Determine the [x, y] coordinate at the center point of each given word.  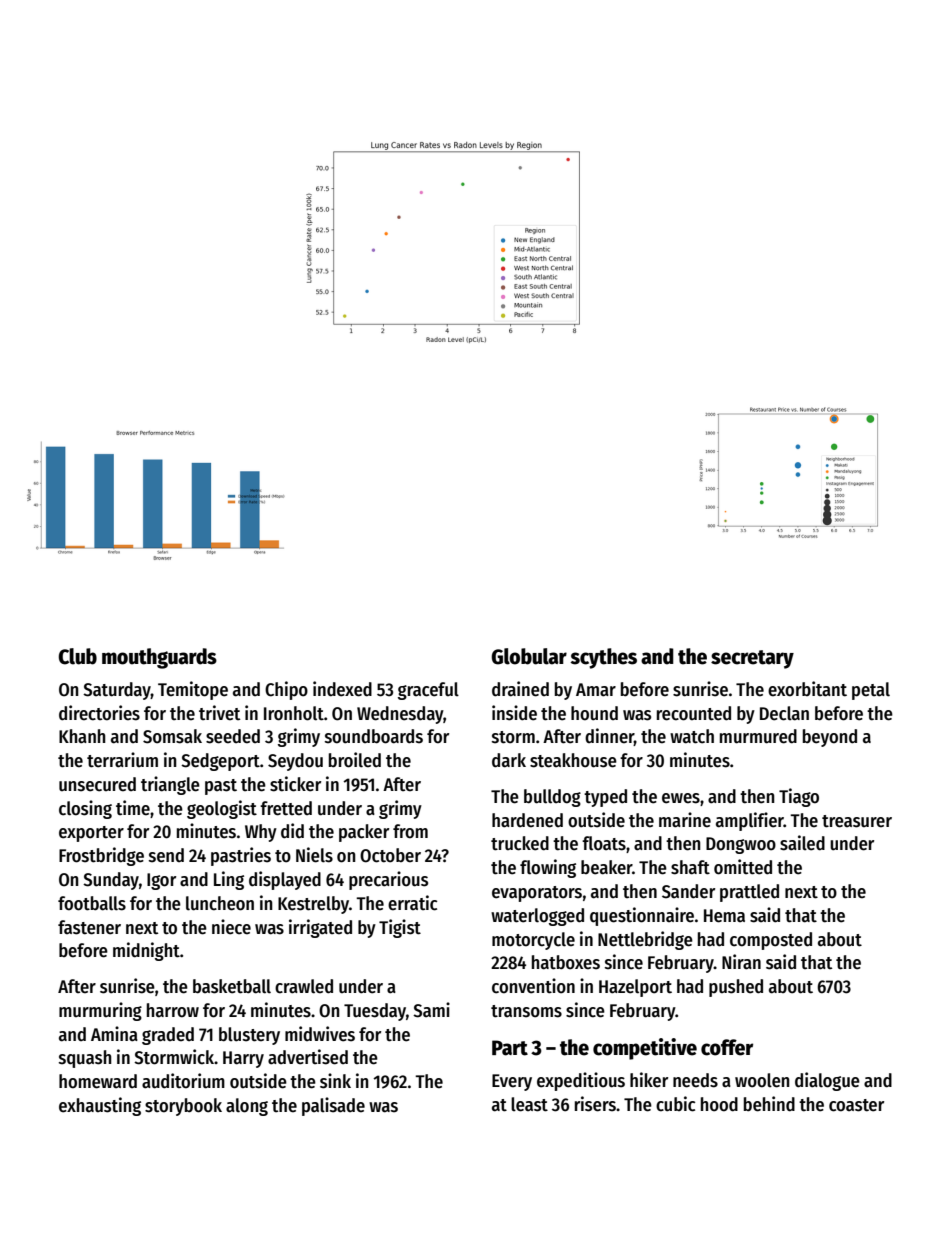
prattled [749, 893]
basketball [232, 986]
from [410, 831]
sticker [295, 784]
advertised [308, 1057]
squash [85, 1059]
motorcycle [533, 941]
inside [514, 713]
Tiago [799, 797]
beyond [830, 738]
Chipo [286, 690]
